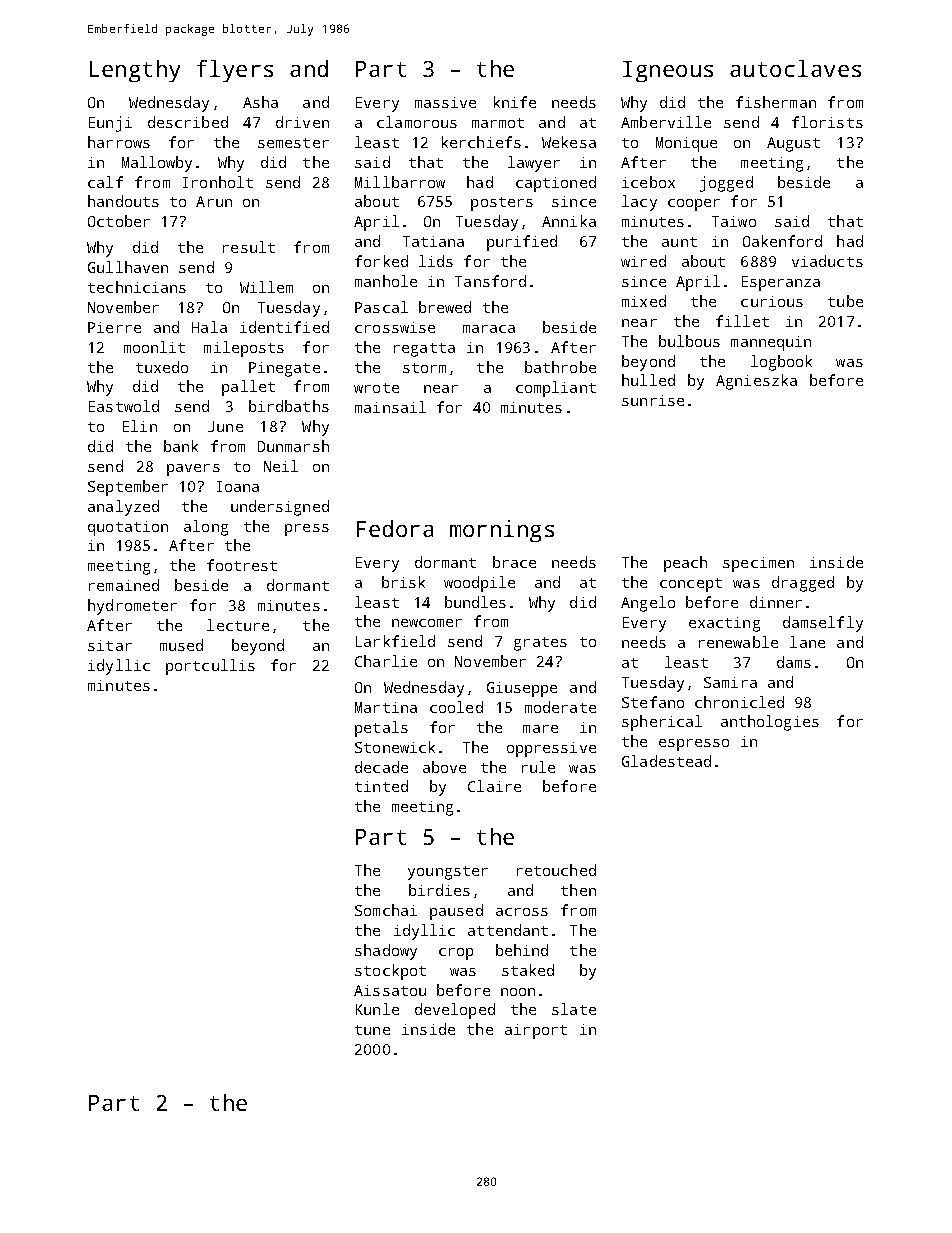 Image resolution: width=952 pixels, height=1233 pixels. What do you see at coordinates (377, 1009) in the screenshot?
I see `Kunle` at bounding box center [377, 1009].
